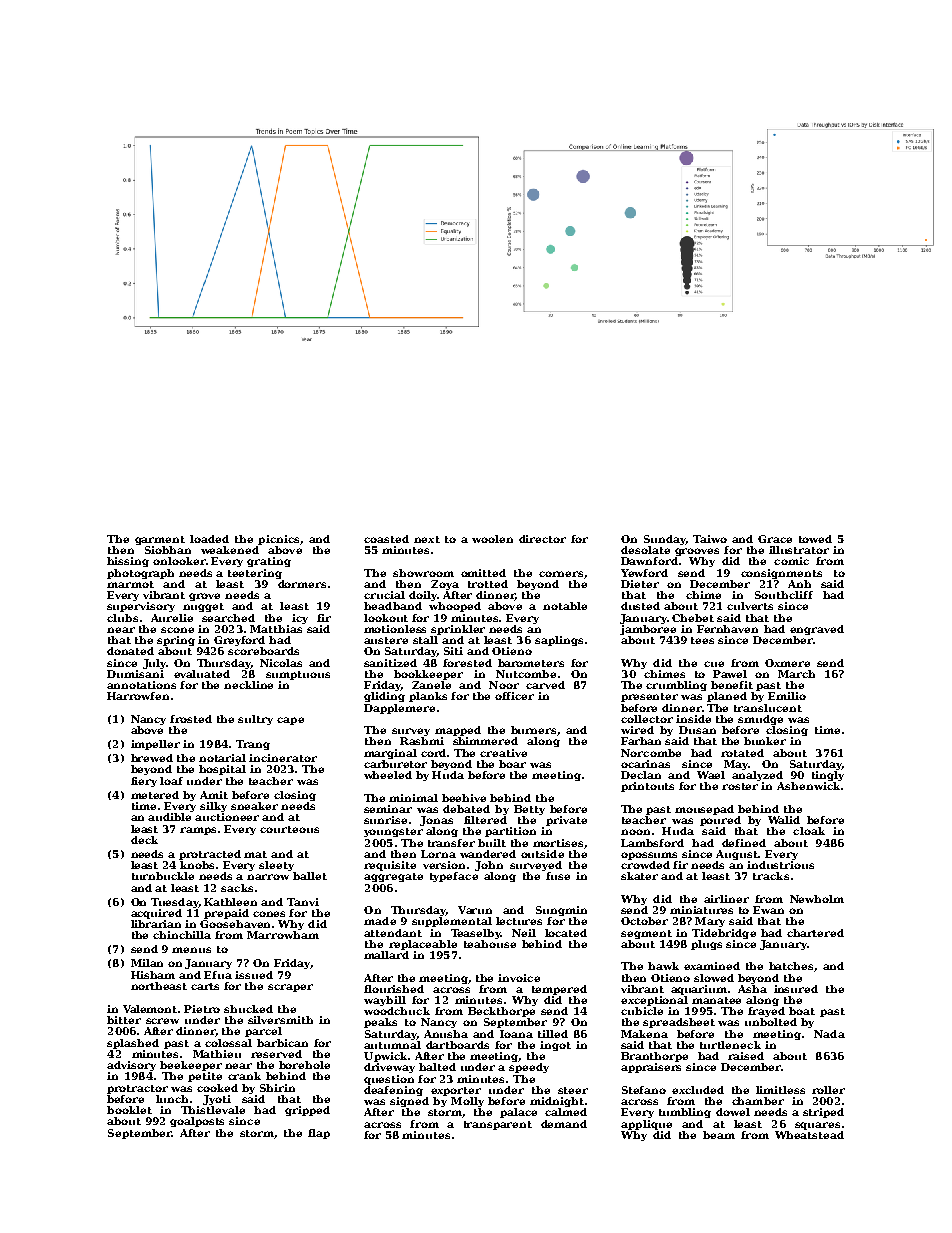 This document has width=952, height=1233. What do you see at coordinates (744, 843) in the document?
I see `defined` at bounding box center [744, 843].
